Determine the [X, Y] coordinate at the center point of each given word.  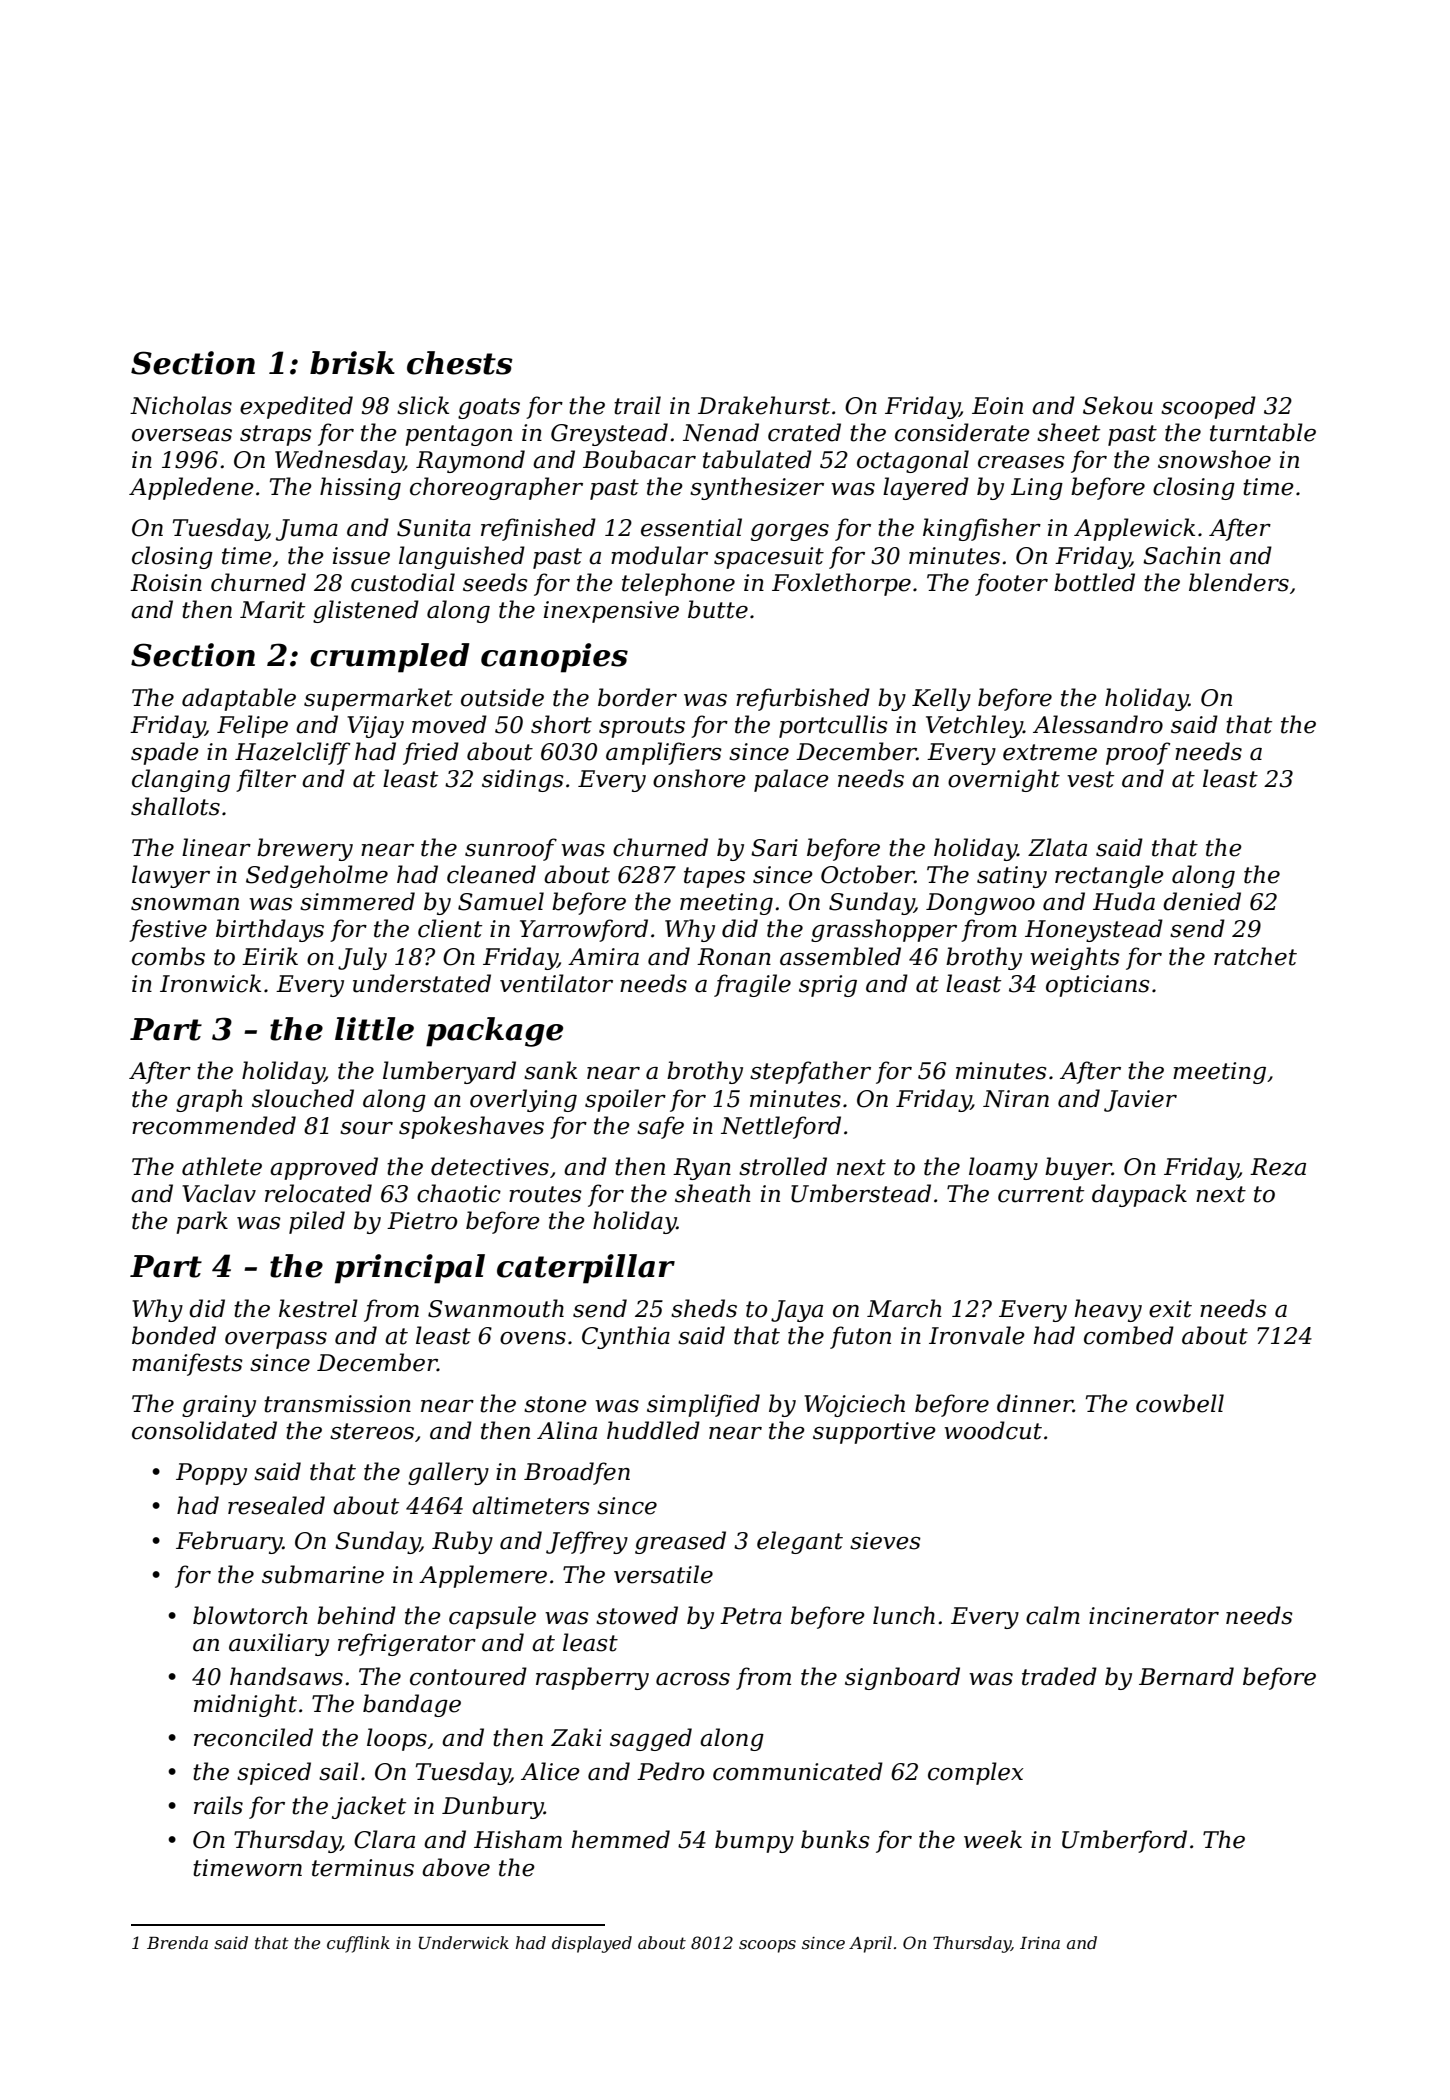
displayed [592, 1944]
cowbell [1180, 1403]
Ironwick [210, 983]
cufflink [358, 1944]
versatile [663, 1574]
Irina [1040, 1943]
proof [1138, 753]
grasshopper [884, 930]
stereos [372, 1431]
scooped [1208, 407]
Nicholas [181, 405]
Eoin [997, 406]
